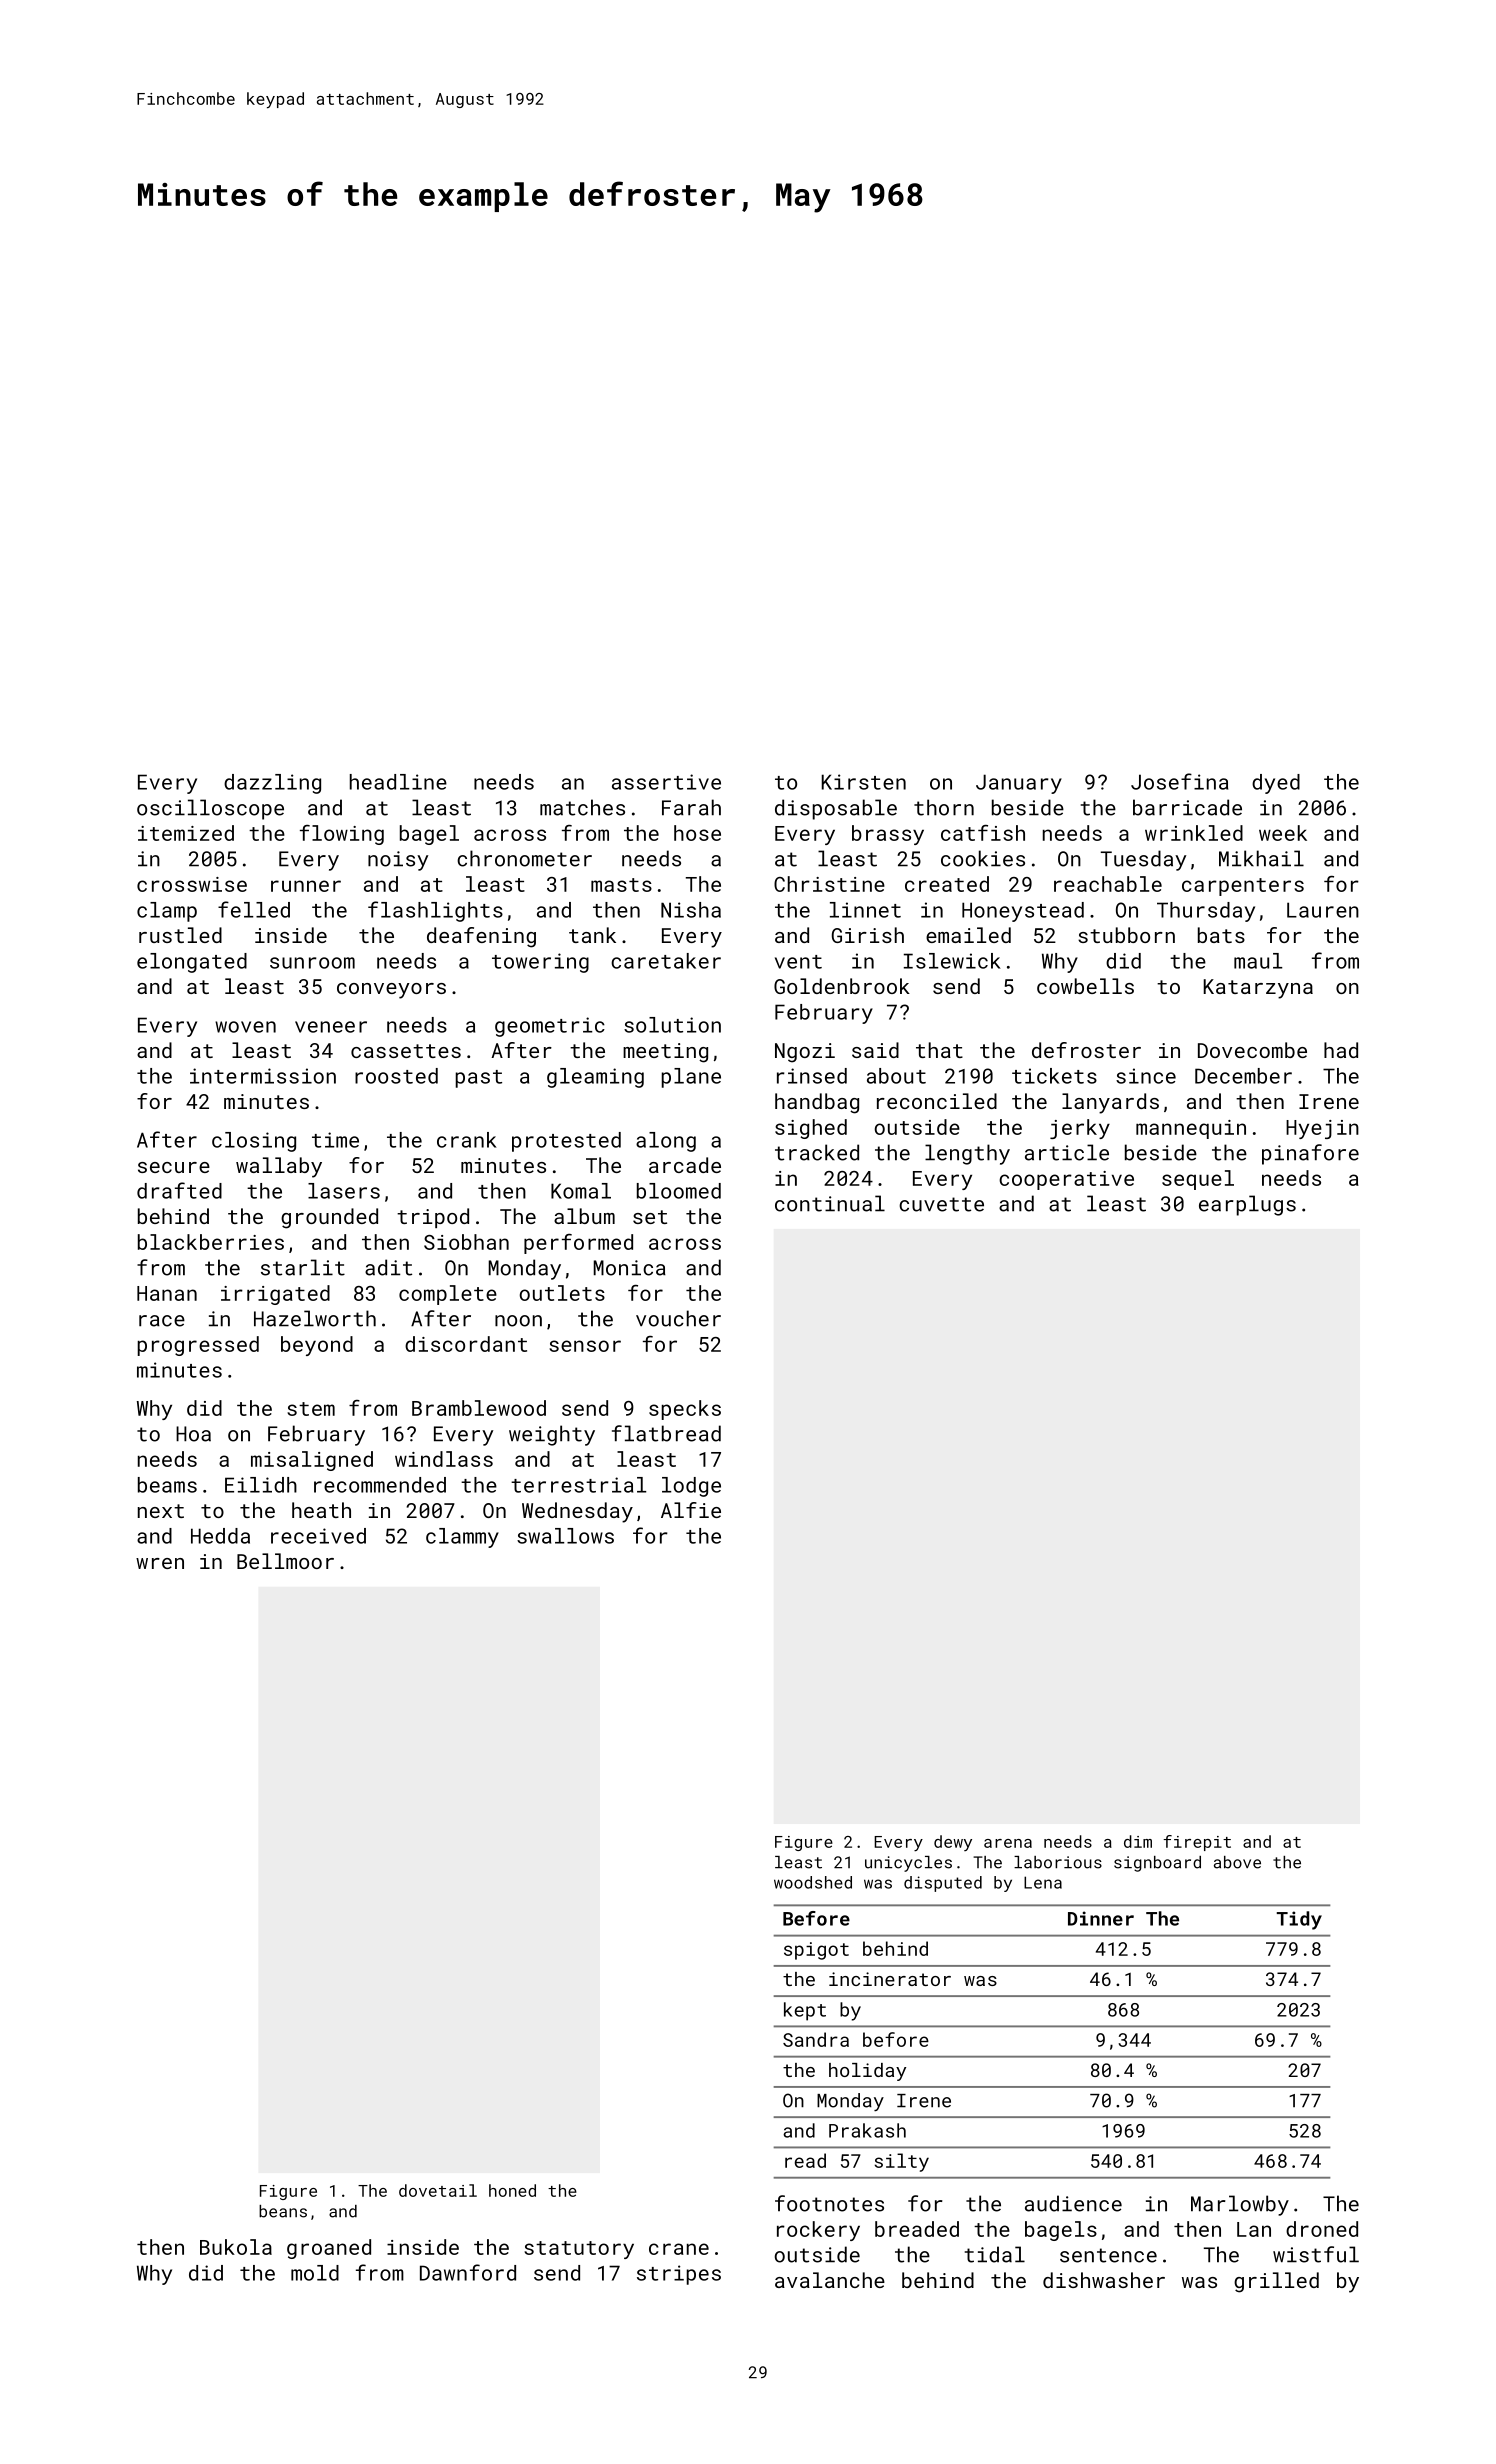 This screenshot has height=2464, width=1496. What do you see at coordinates (816, 1951) in the screenshot?
I see `spigot` at bounding box center [816, 1951].
